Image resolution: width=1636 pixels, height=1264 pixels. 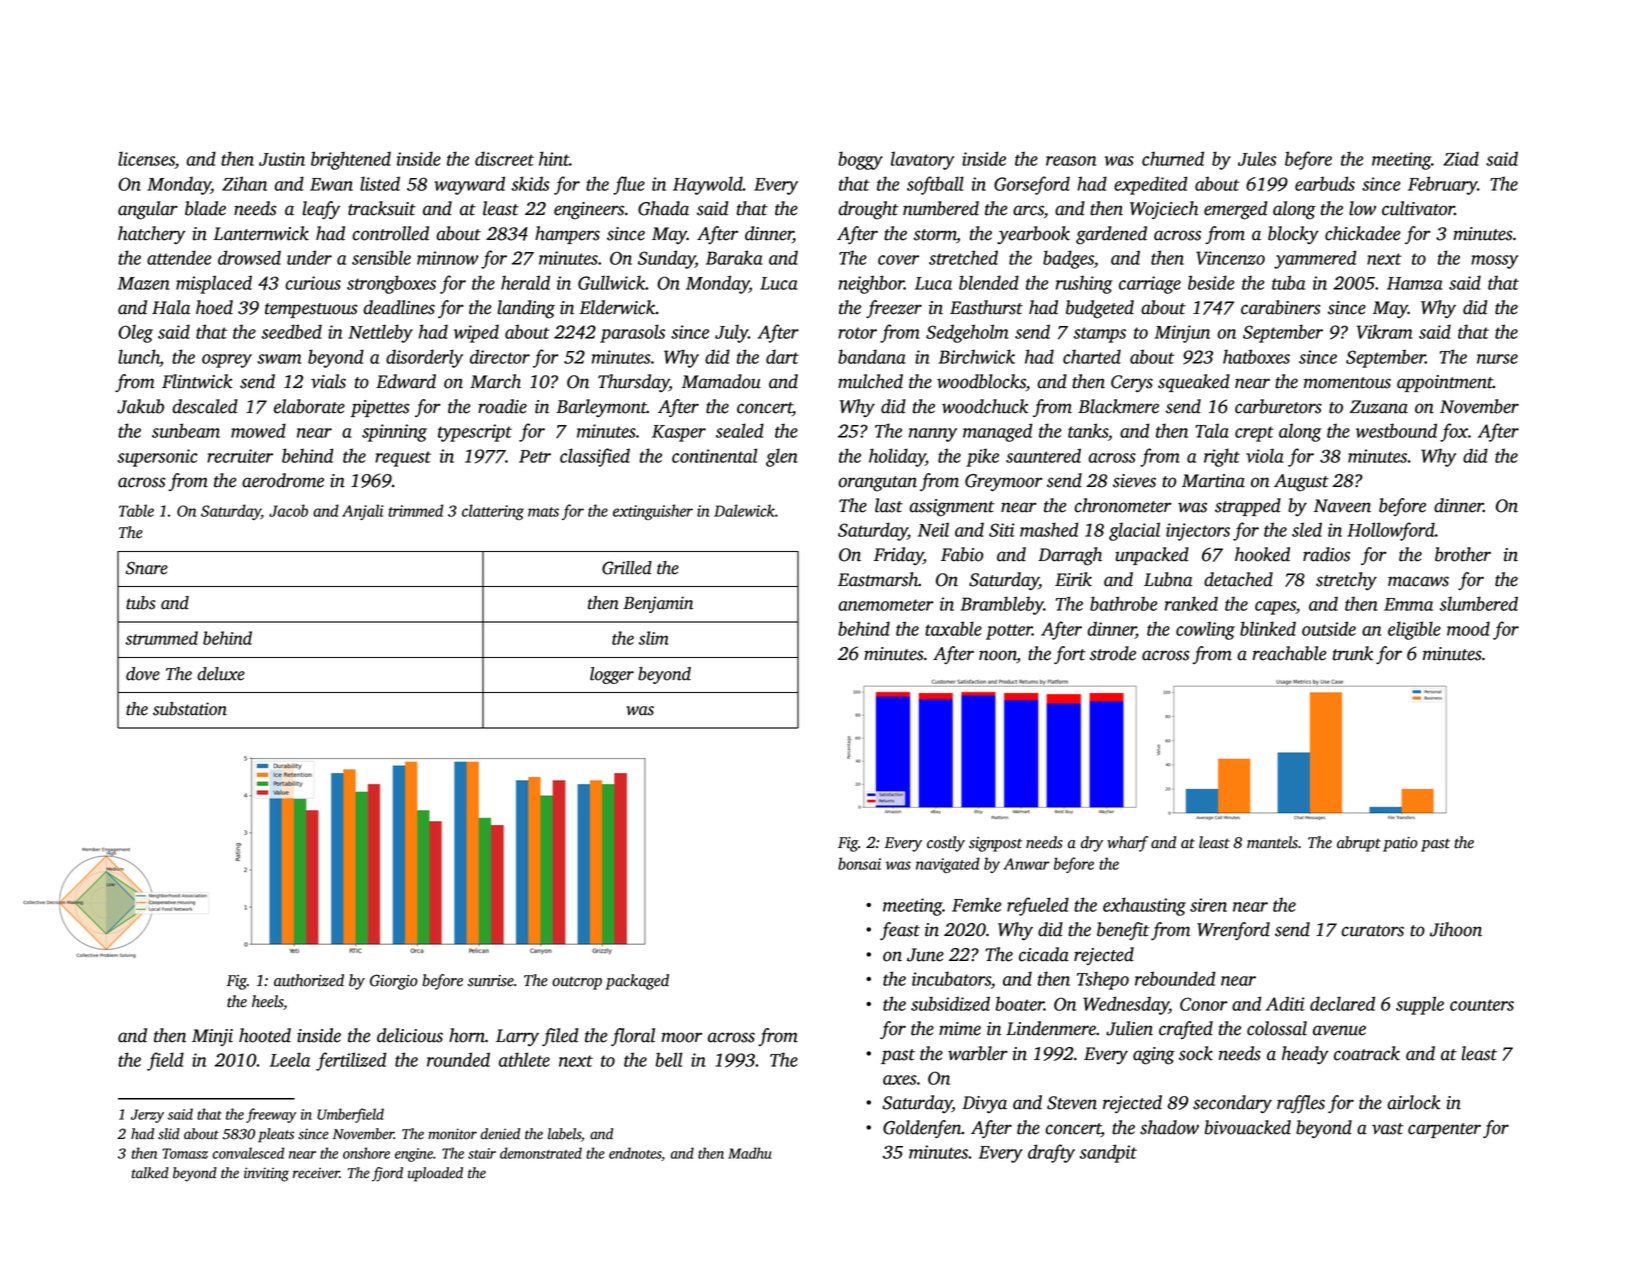 What do you see at coordinates (290, 1059) in the screenshot?
I see `Leela` at bounding box center [290, 1059].
